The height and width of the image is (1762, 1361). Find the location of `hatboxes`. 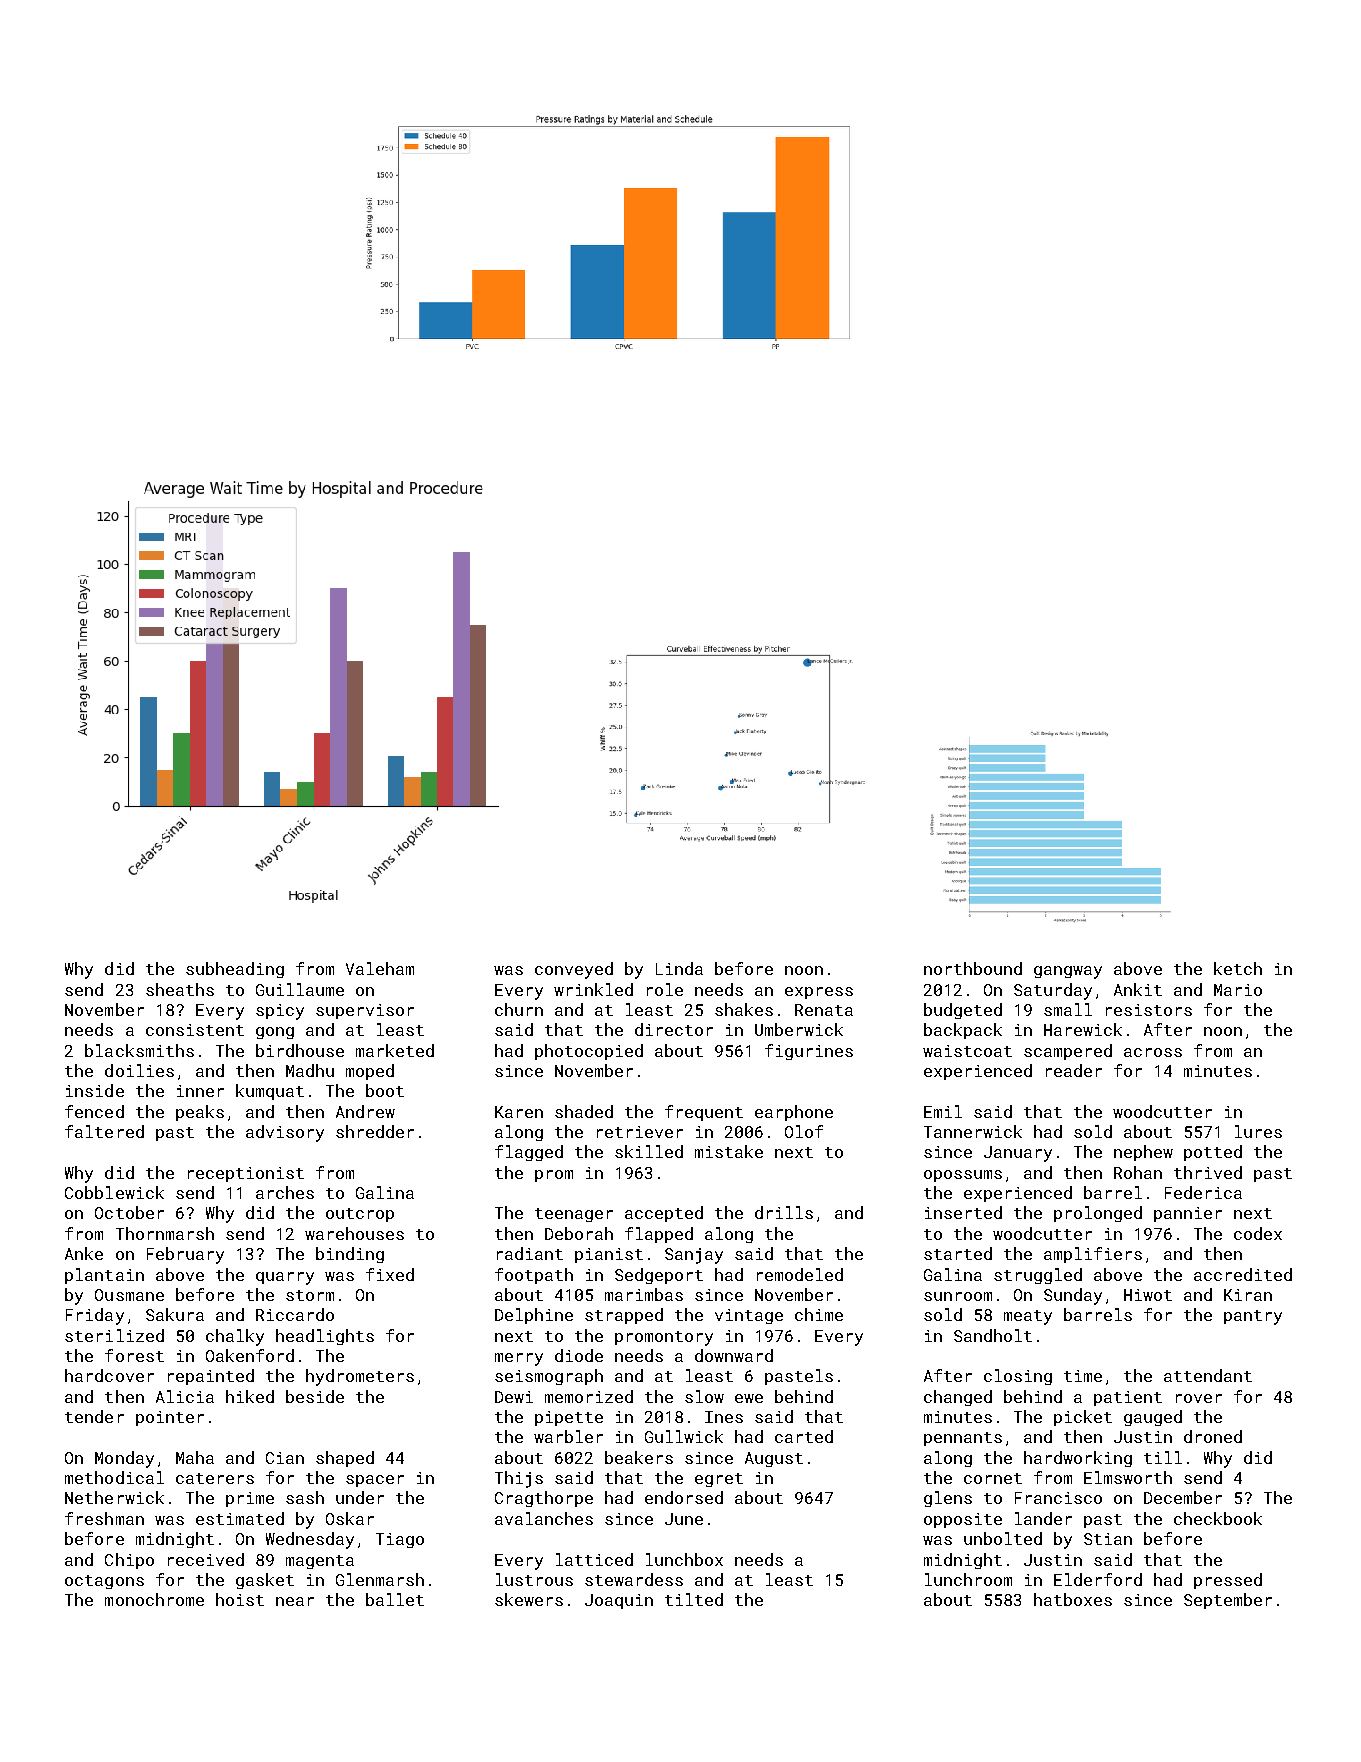

hatboxes is located at coordinates (1073, 1599).
